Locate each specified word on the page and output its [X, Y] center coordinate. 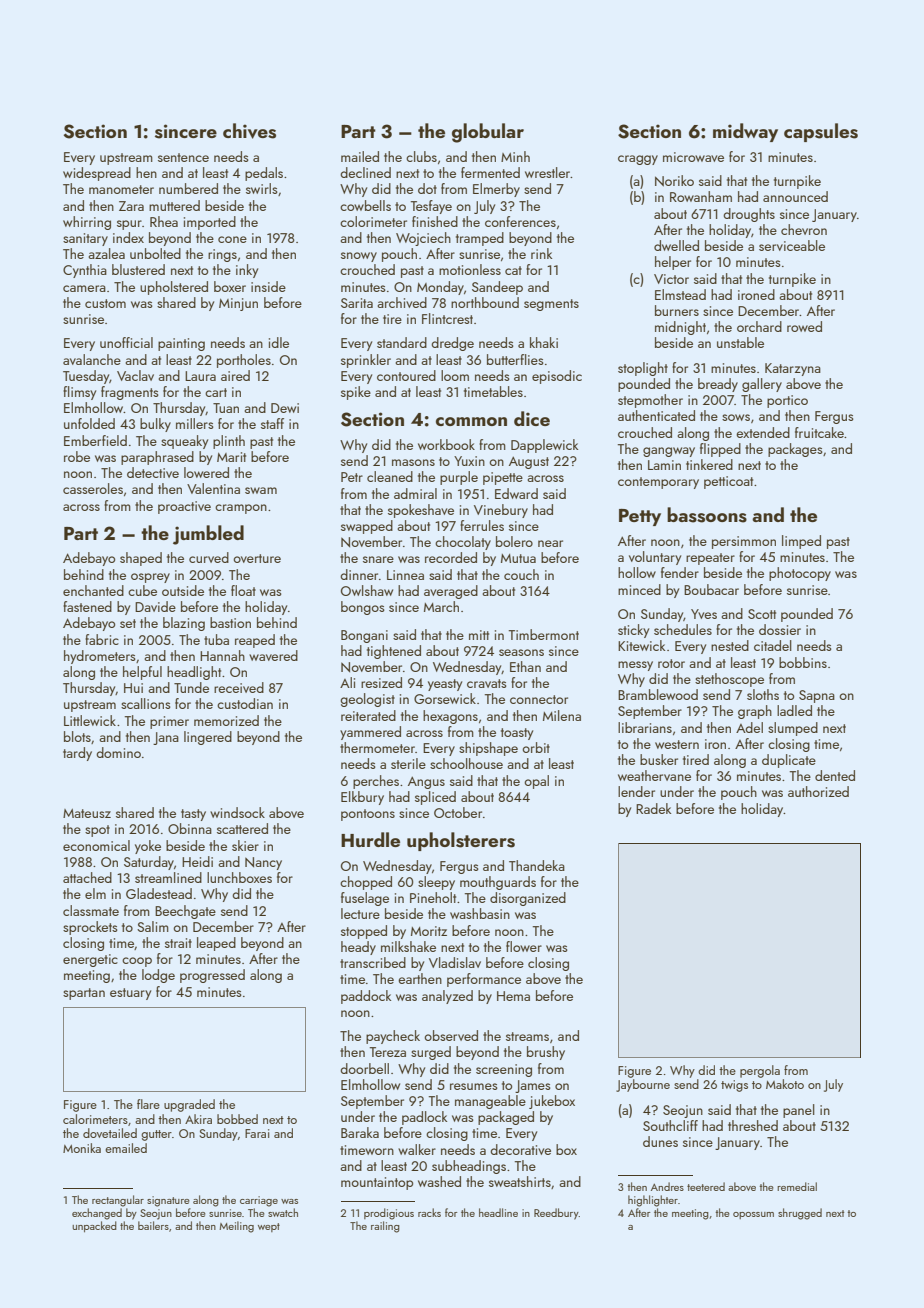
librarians [645, 727]
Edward [516, 493]
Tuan [226, 408]
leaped [216, 944]
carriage [259, 1201]
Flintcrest [447, 318]
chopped [366, 883]
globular [488, 133]
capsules [821, 132]
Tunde [191, 687]
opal [536, 782]
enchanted [93, 590]
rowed [804, 326]
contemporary [658, 483]
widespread [97, 174]
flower [524, 946]
